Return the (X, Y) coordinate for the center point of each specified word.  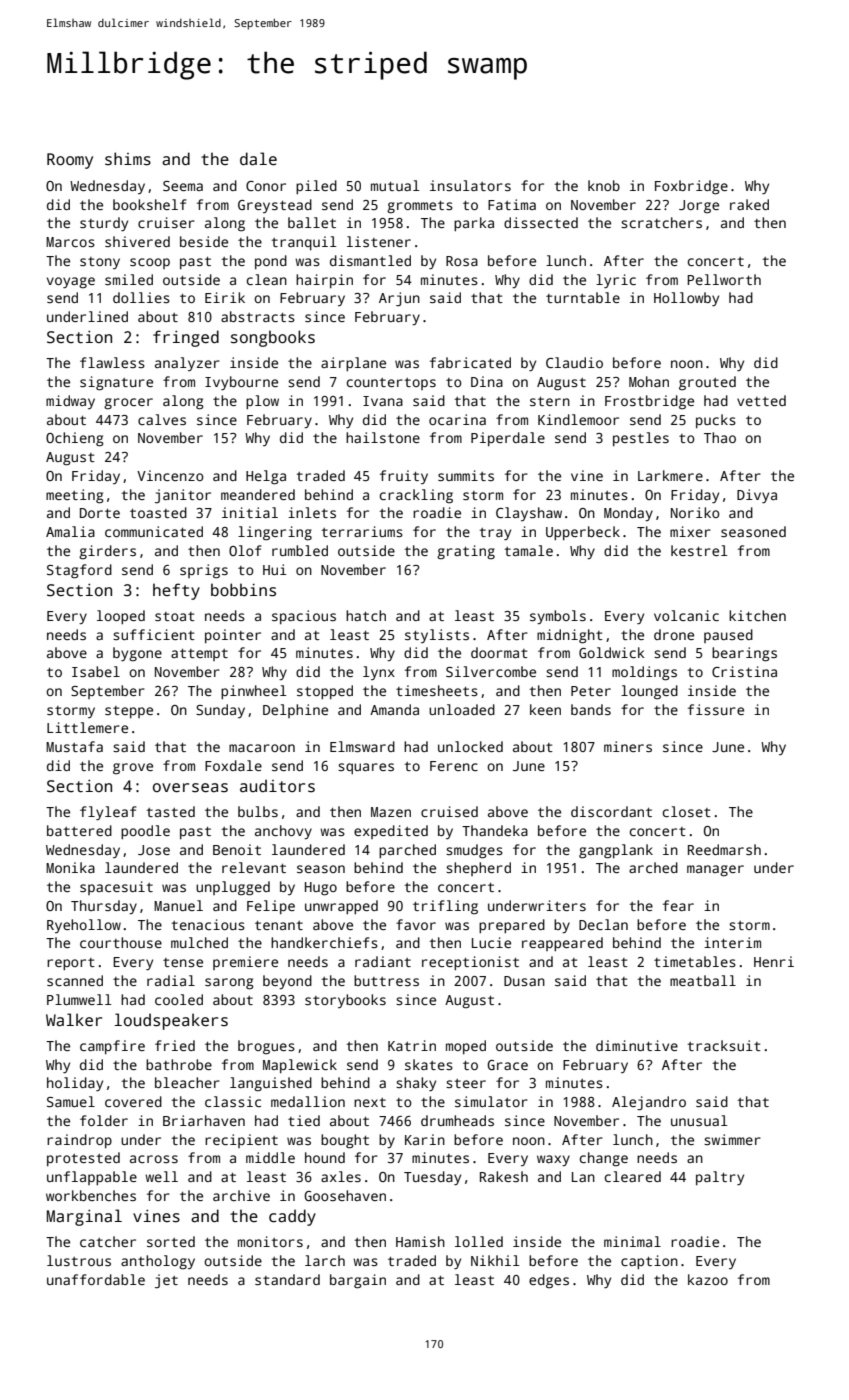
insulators (470, 185)
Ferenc (454, 766)
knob (604, 185)
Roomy (70, 161)
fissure (716, 709)
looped (121, 617)
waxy (553, 1160)
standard (287, 1279)
